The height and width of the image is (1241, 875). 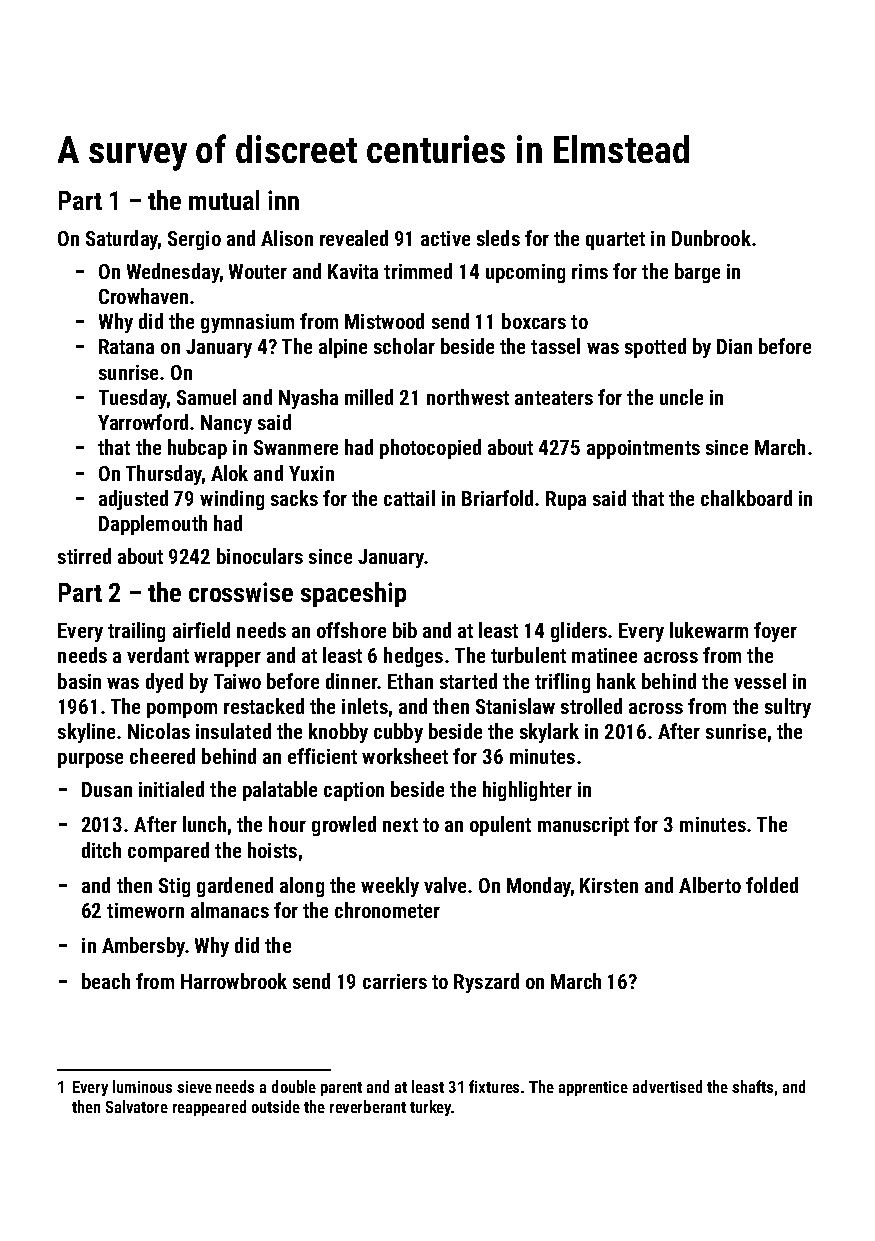 I want to click on outside, so click(x=276, y=1106).
